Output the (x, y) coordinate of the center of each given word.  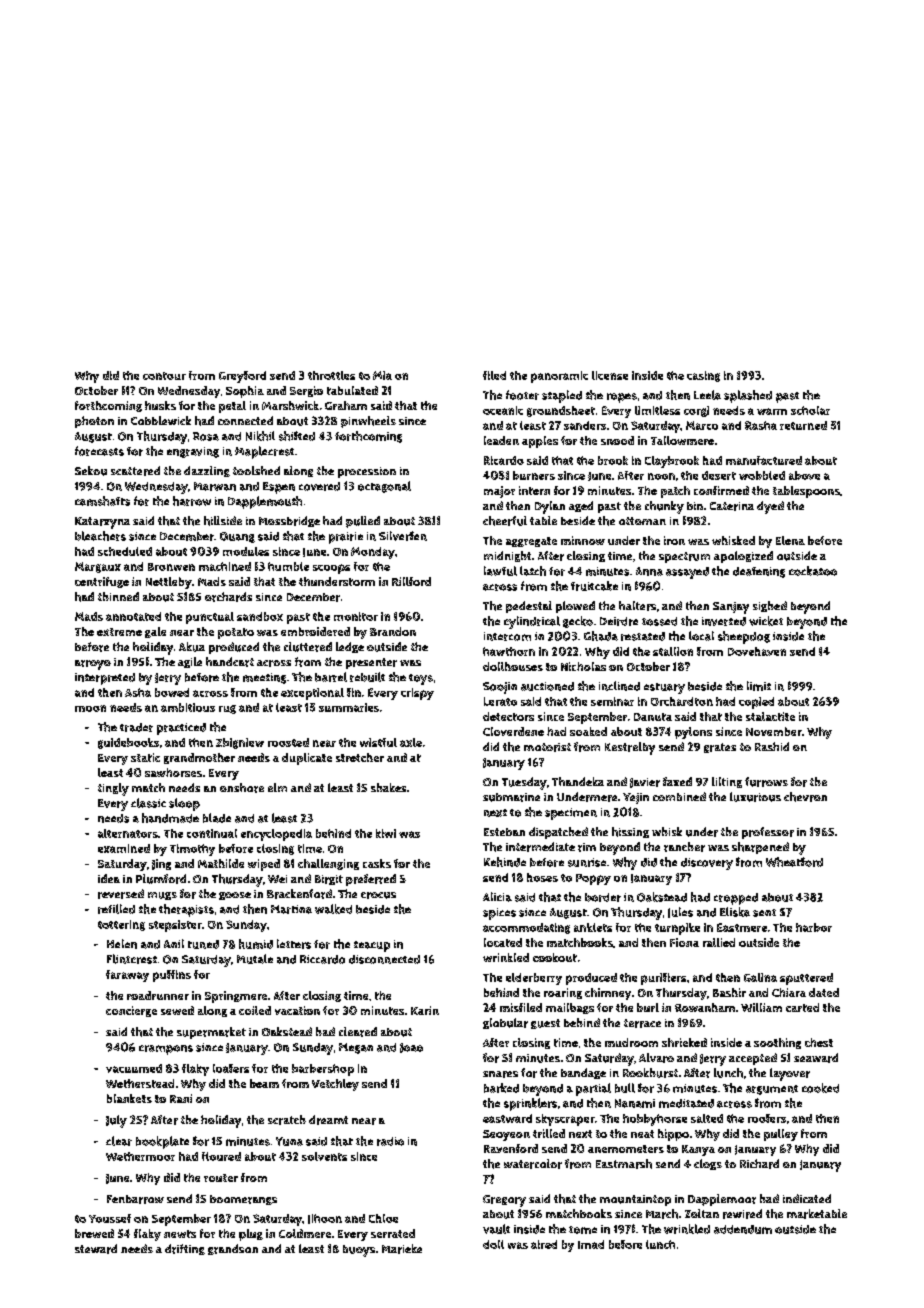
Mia (382, 375)
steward (96, 1249)
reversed (121, 894)
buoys (359, 1251)
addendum (743, 1229)
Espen (279, 488)
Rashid (772, 746)
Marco (702, 425)
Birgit (329, 880)
